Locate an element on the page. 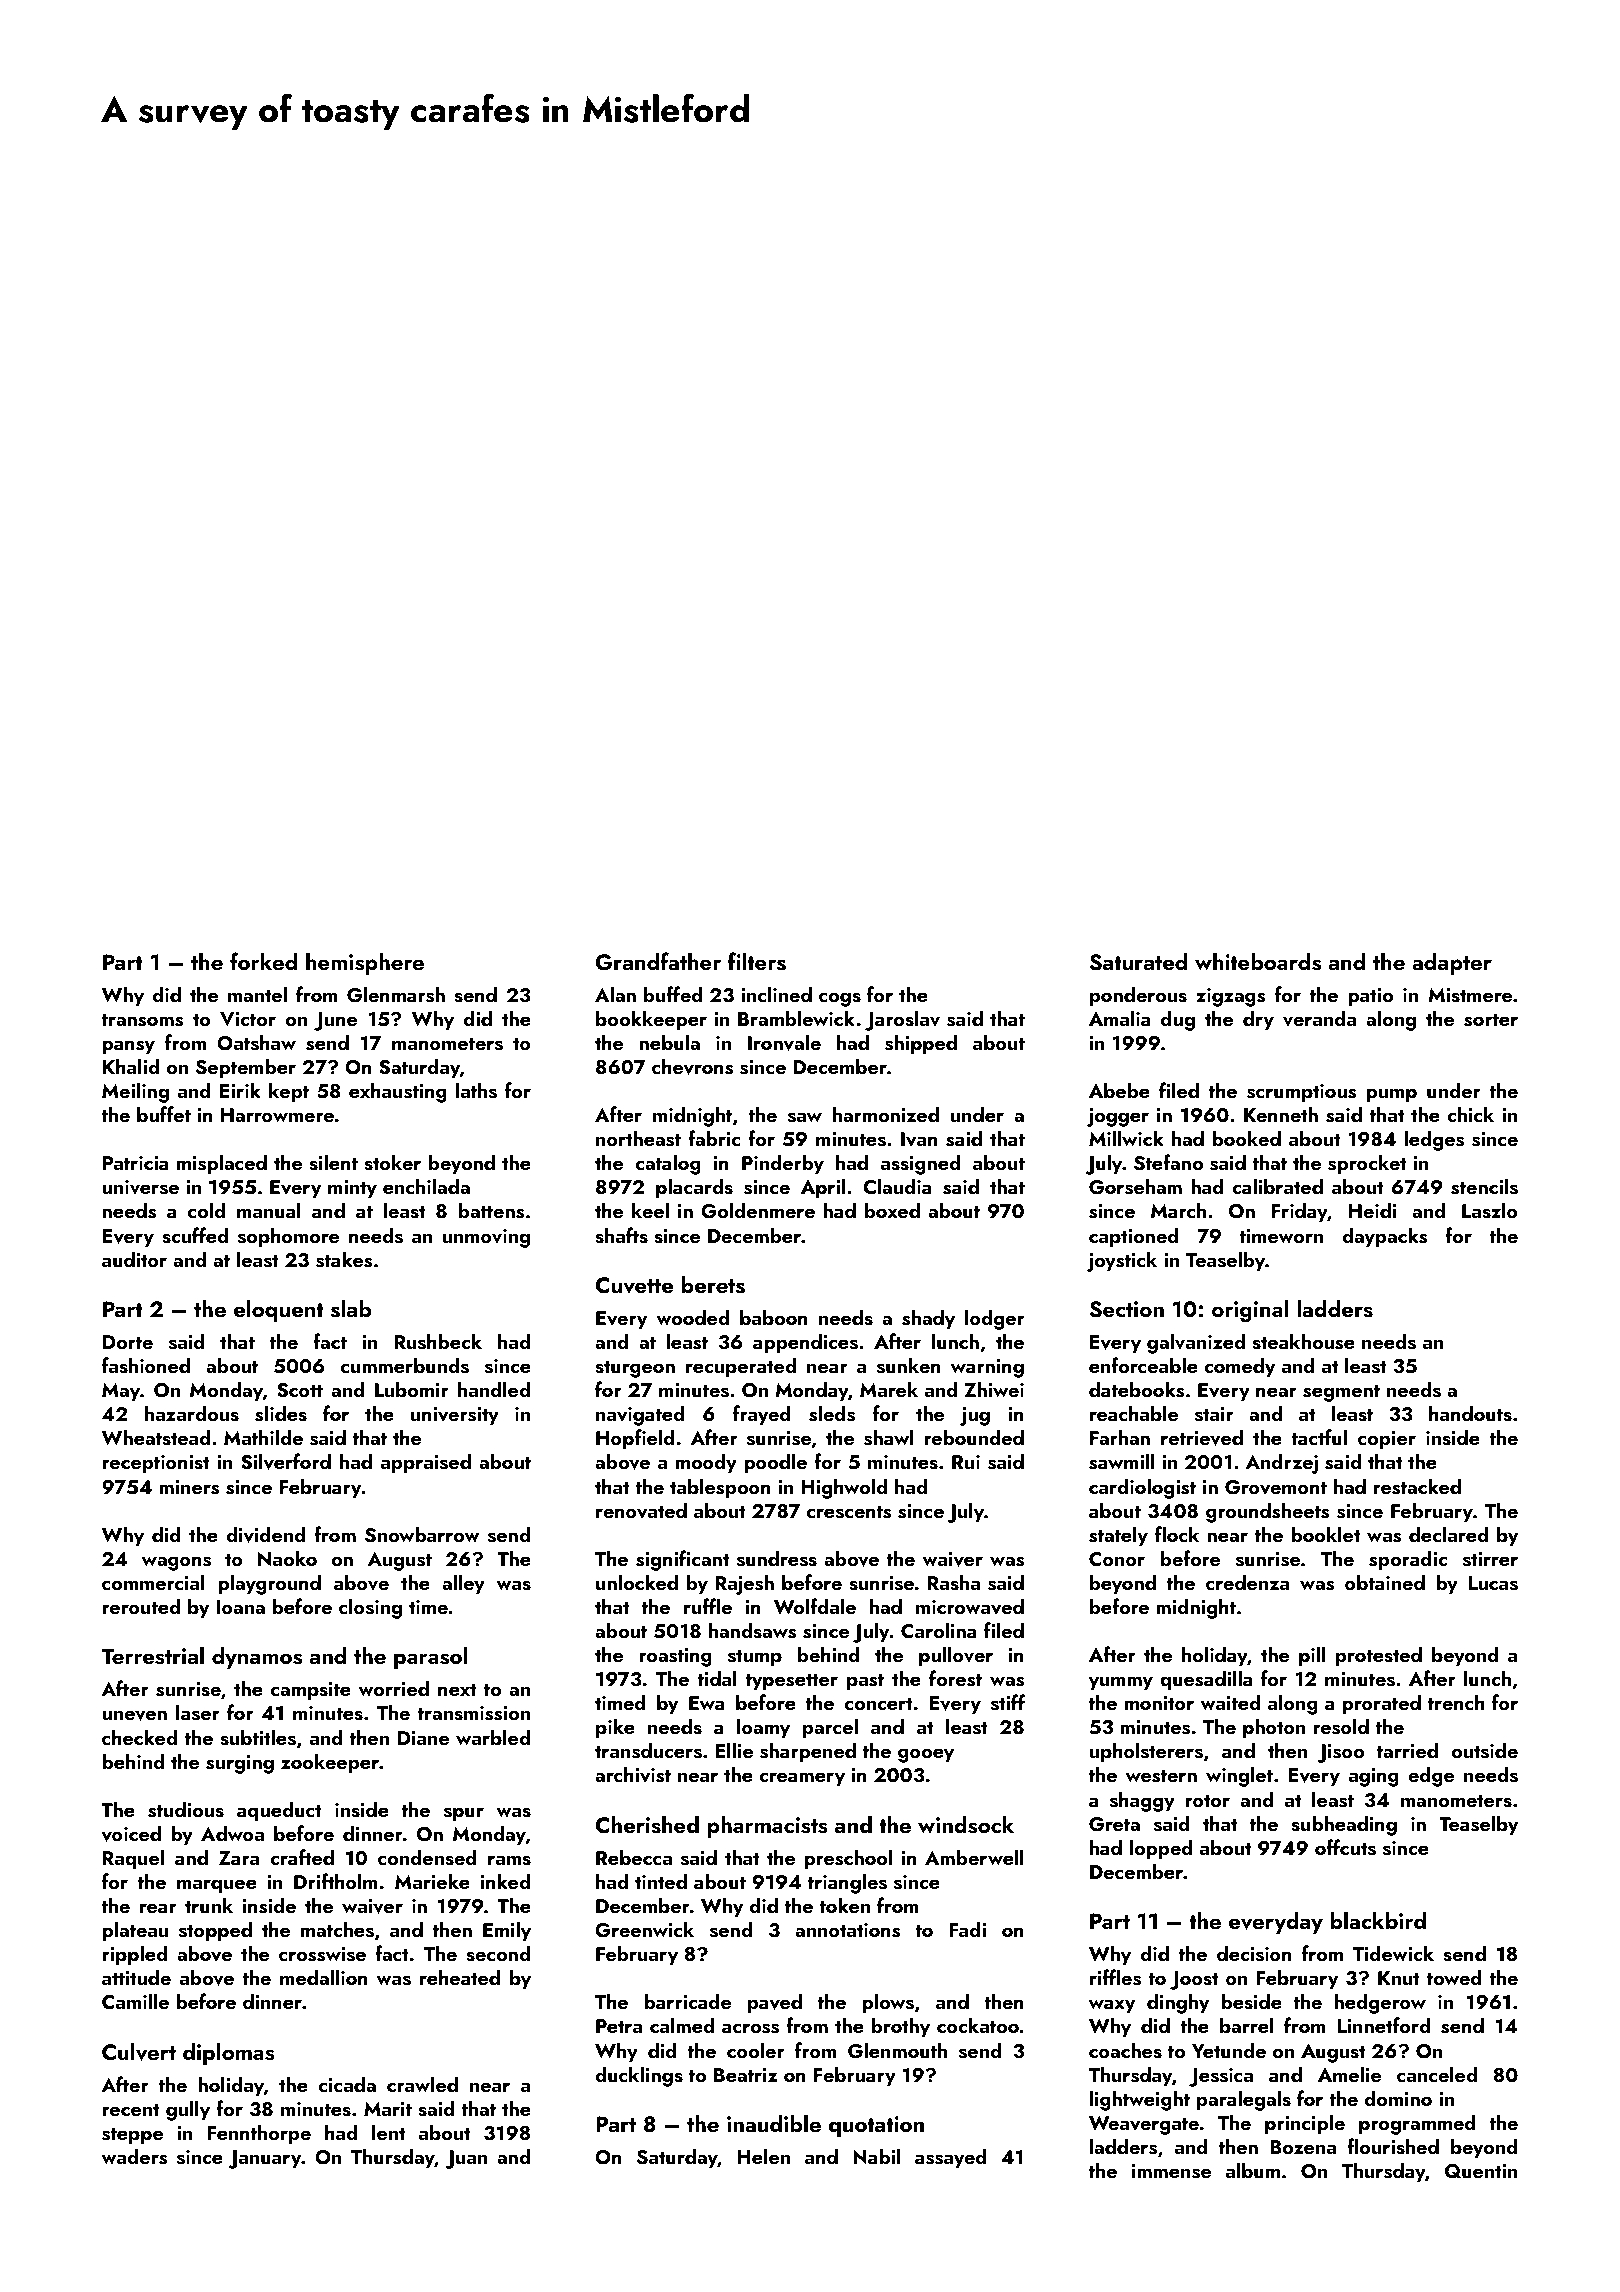 The image size is (1620, 2292). auditor is located at coordinates (134, 1259).
